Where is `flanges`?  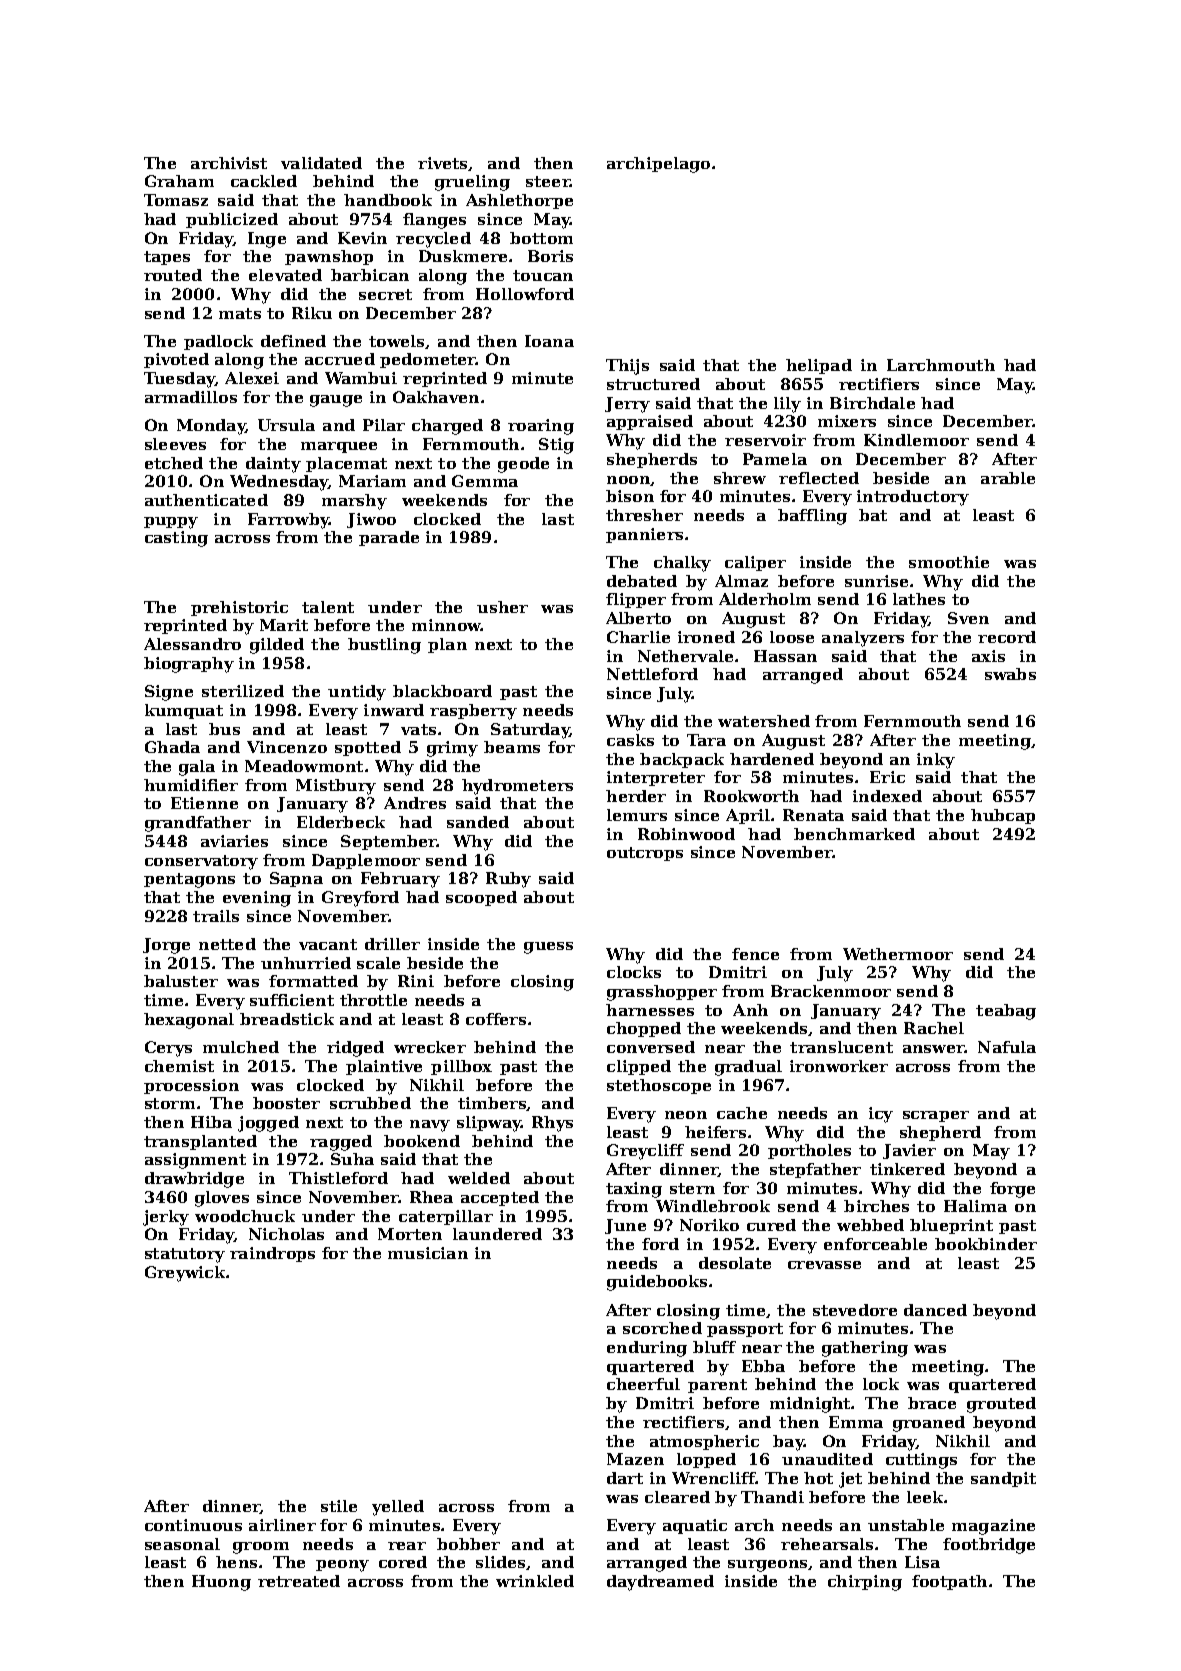 flanges is located at coordinates (434, 221).
